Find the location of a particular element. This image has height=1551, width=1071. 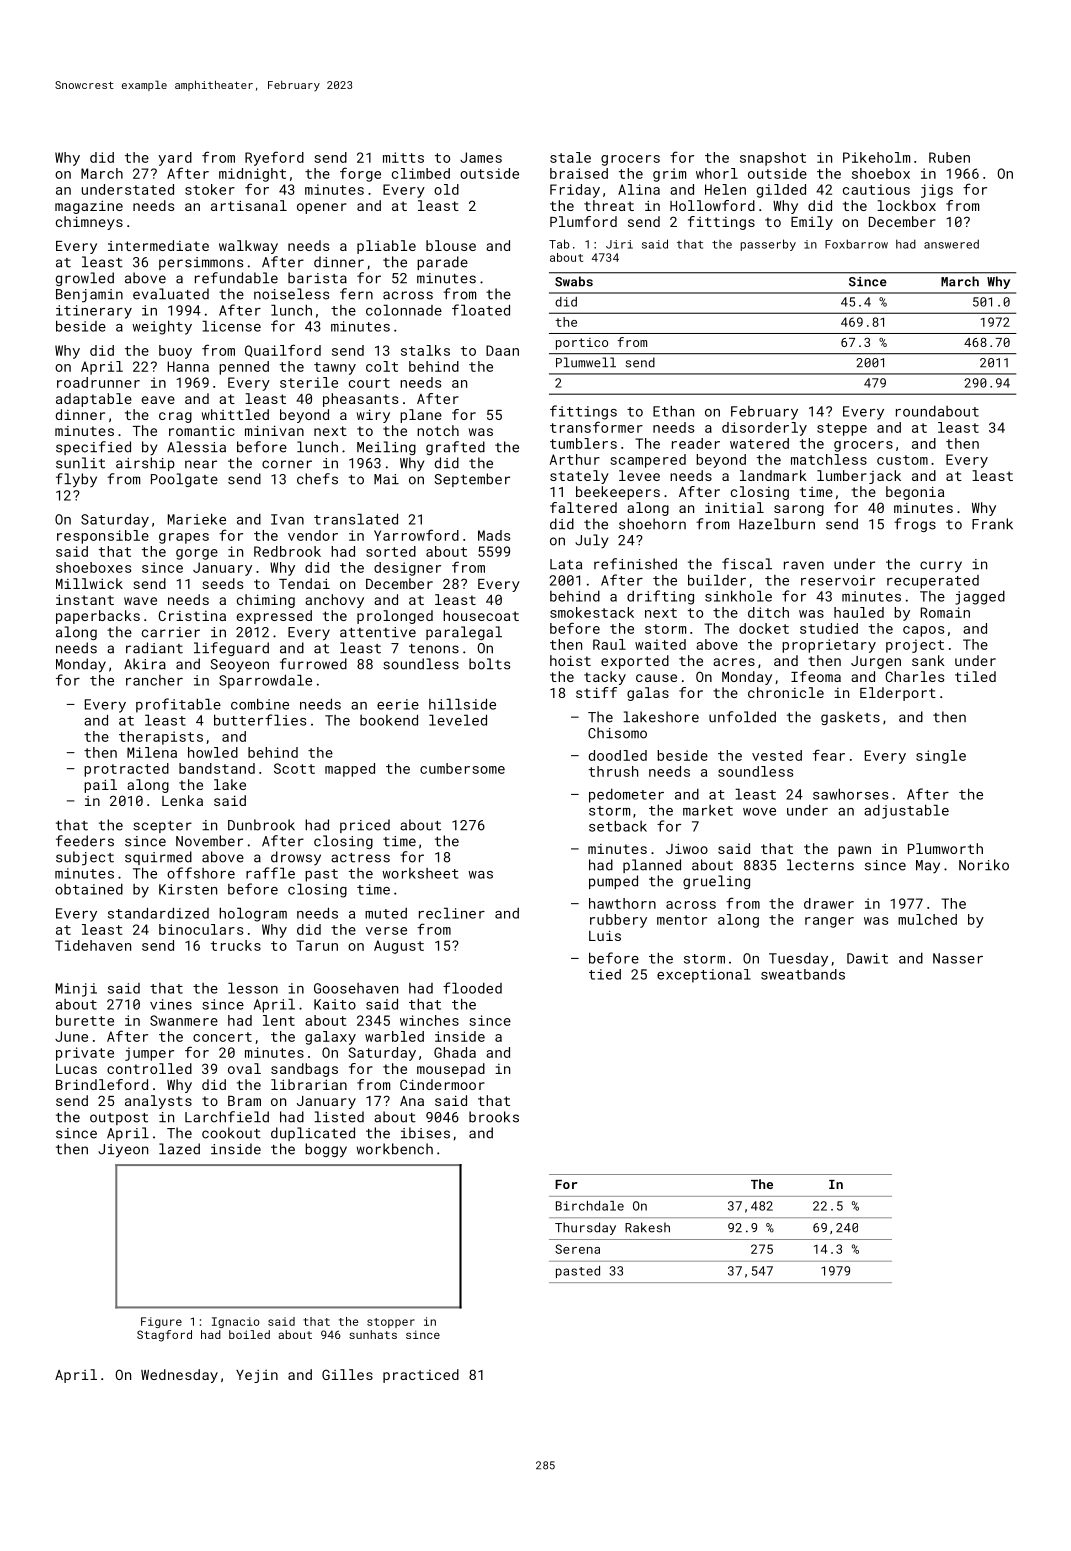

tied is located at coordinates (605, 974).
